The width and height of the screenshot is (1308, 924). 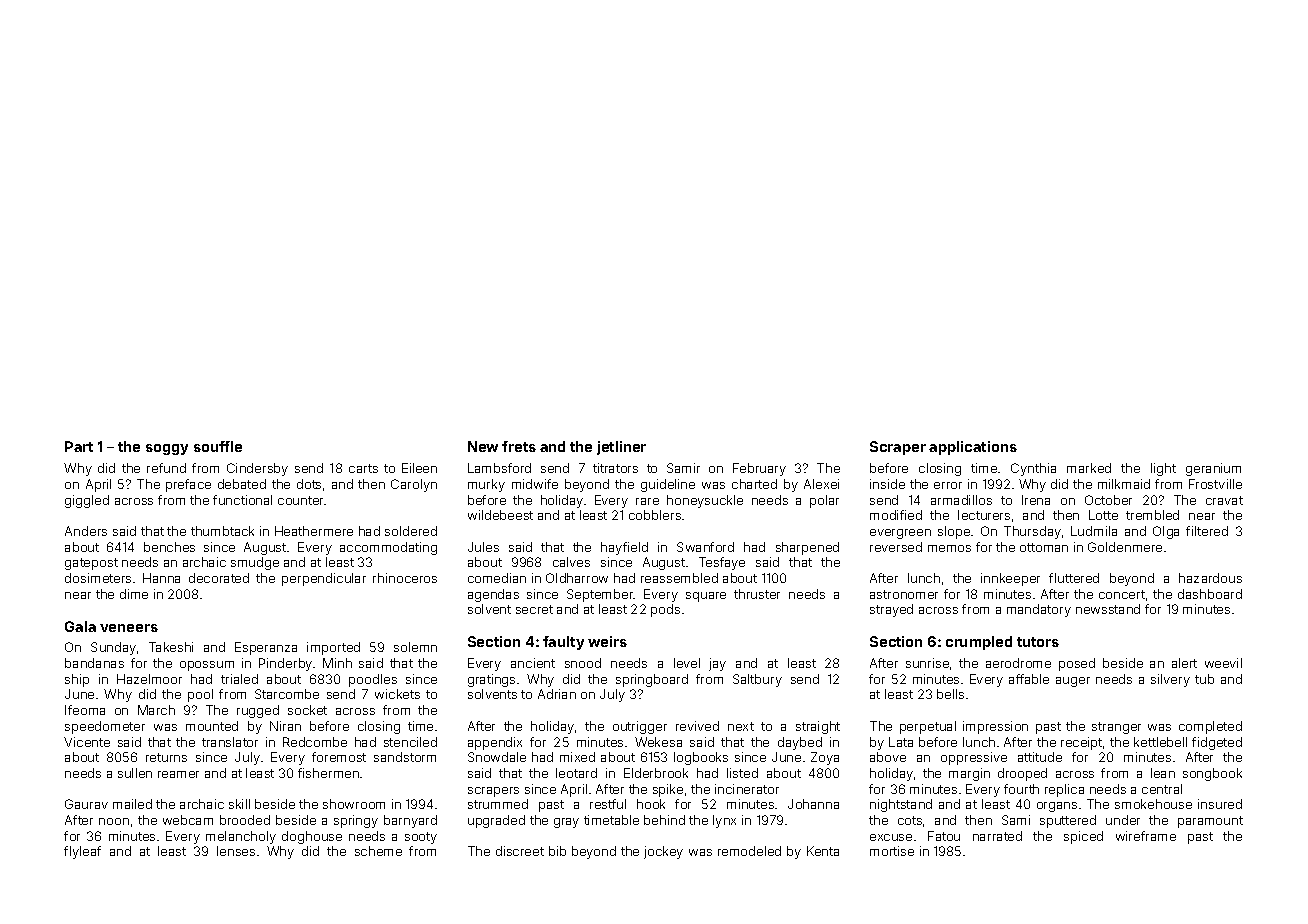 What do you see at coordinates (973, 448) in the screenshot?
I see `applications` at bounding box center [973, 448].
